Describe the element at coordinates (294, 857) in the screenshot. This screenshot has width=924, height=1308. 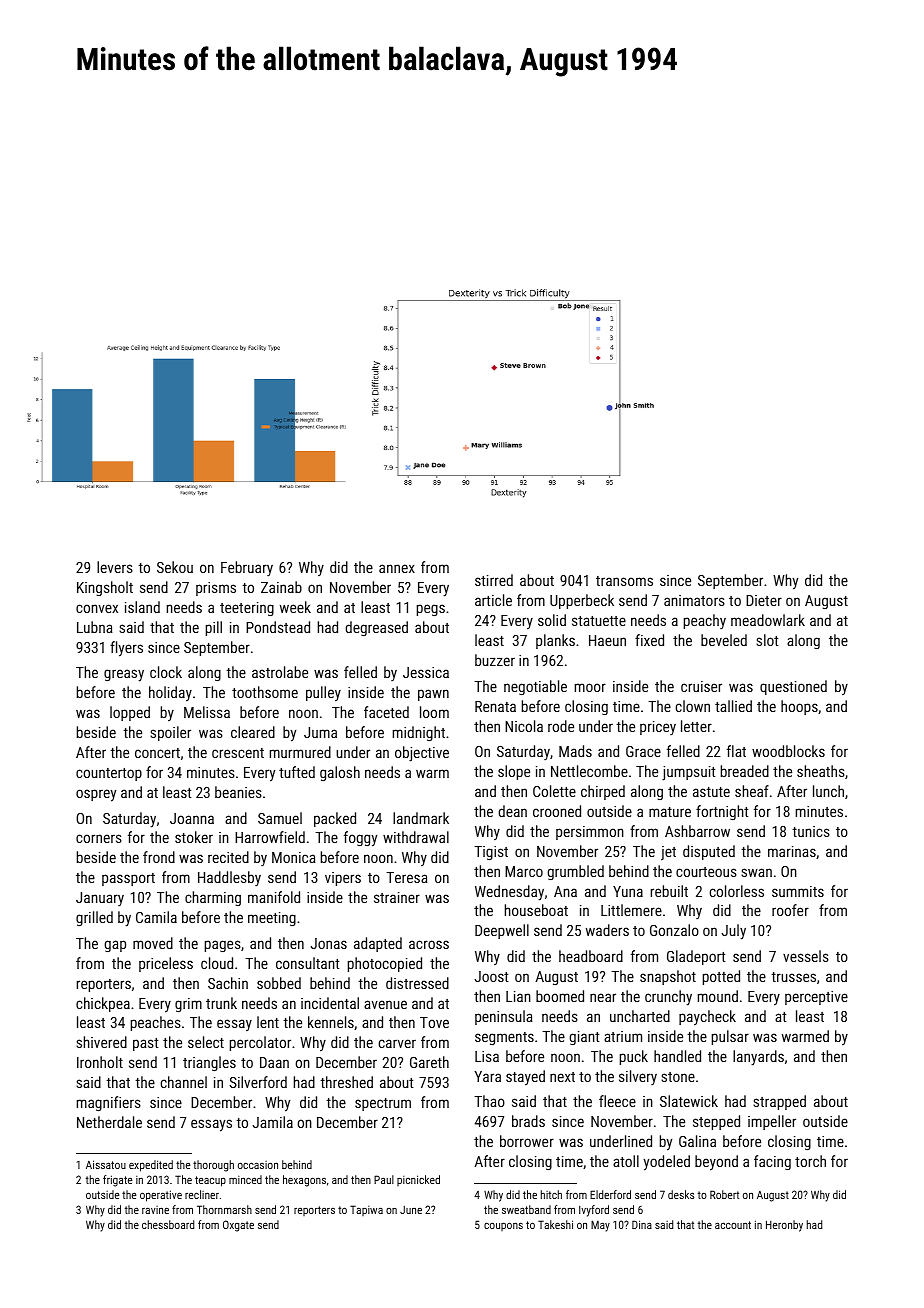
I see `Monica` at that location.
